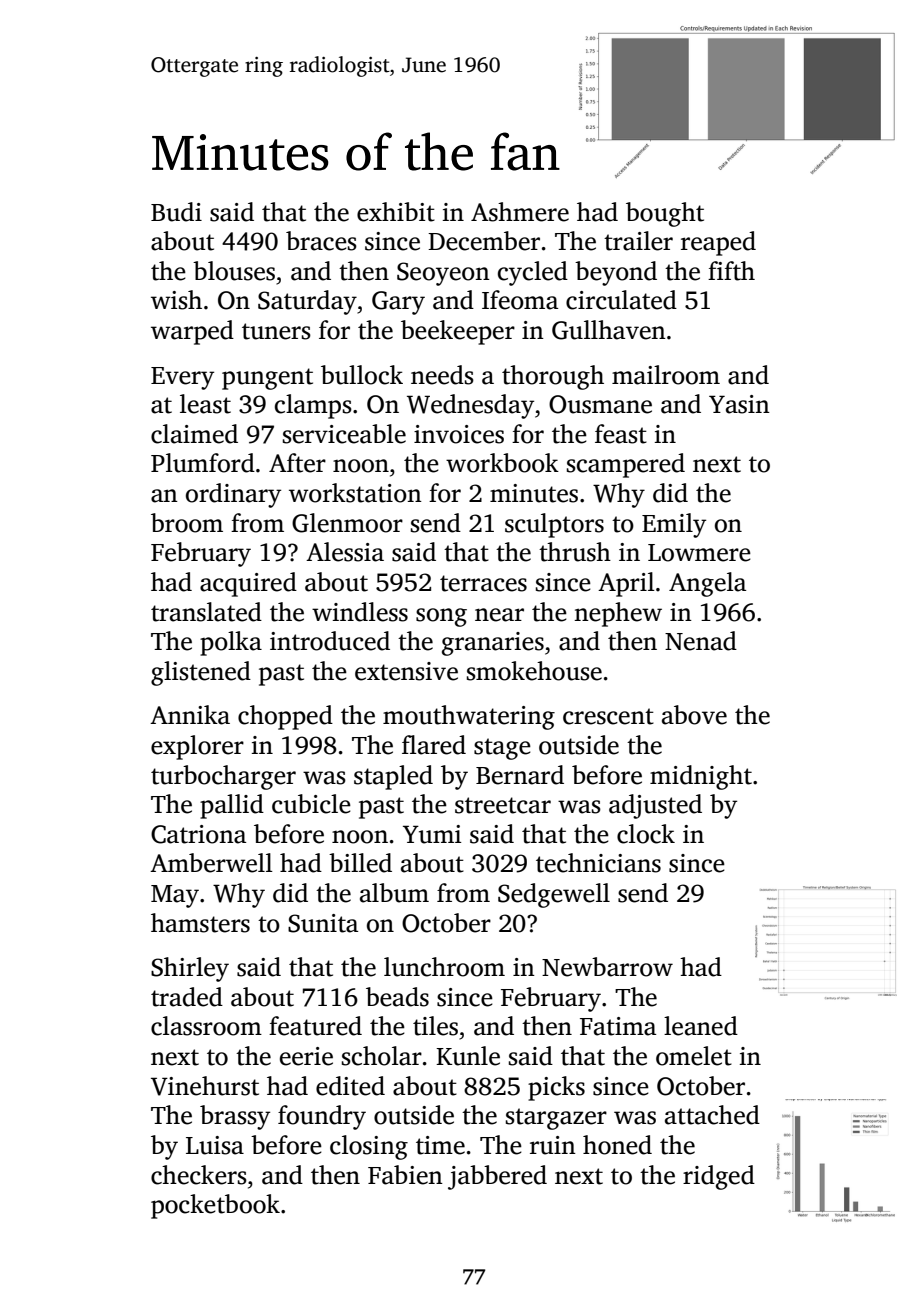  What do you see at coordinates (215, 1206) in the screenshot?
I see `pocketbook` at bounding box center [215, 1206].
